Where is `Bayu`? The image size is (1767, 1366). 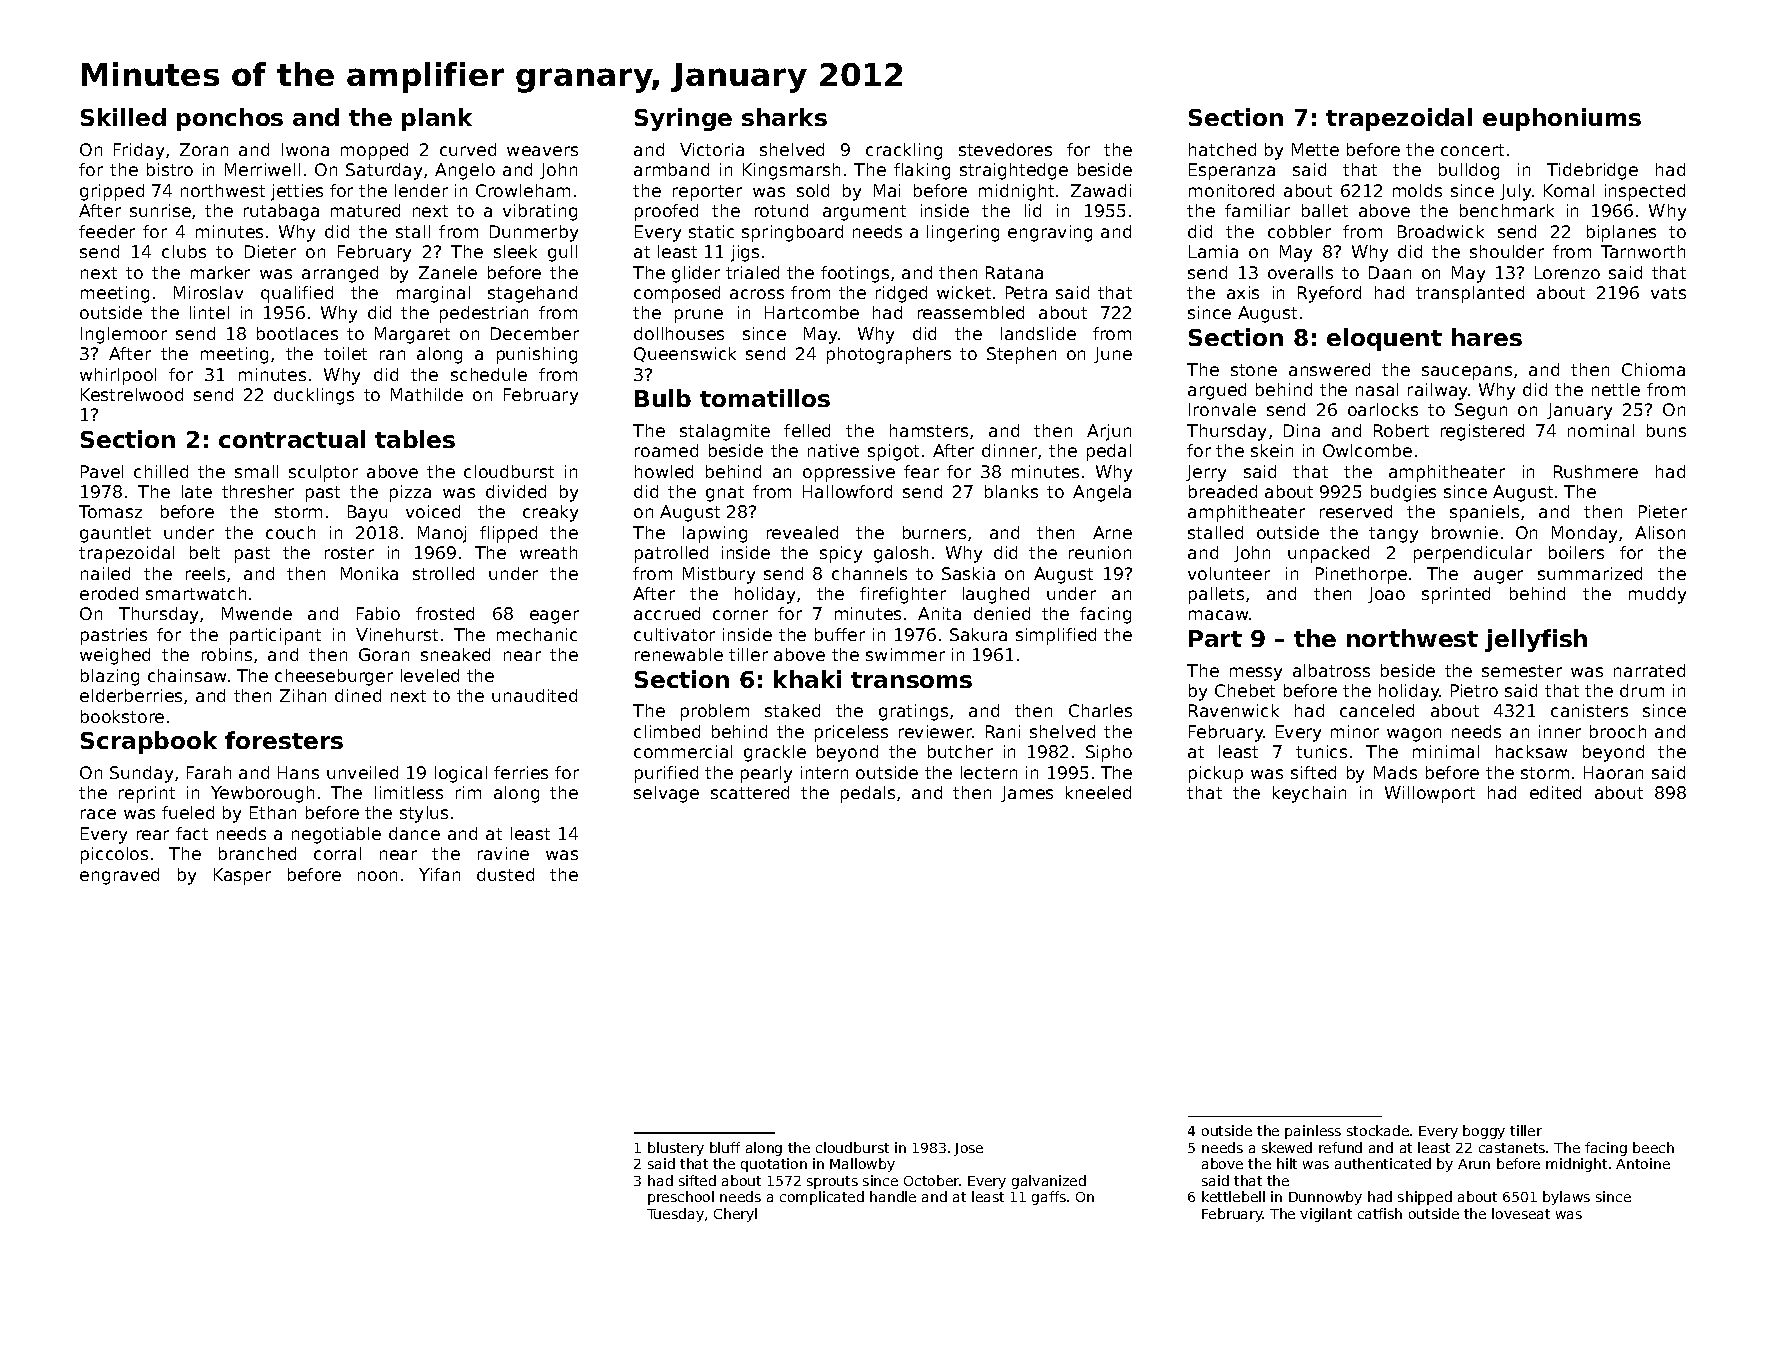 Bayu is located at coordinates (367, 513).
